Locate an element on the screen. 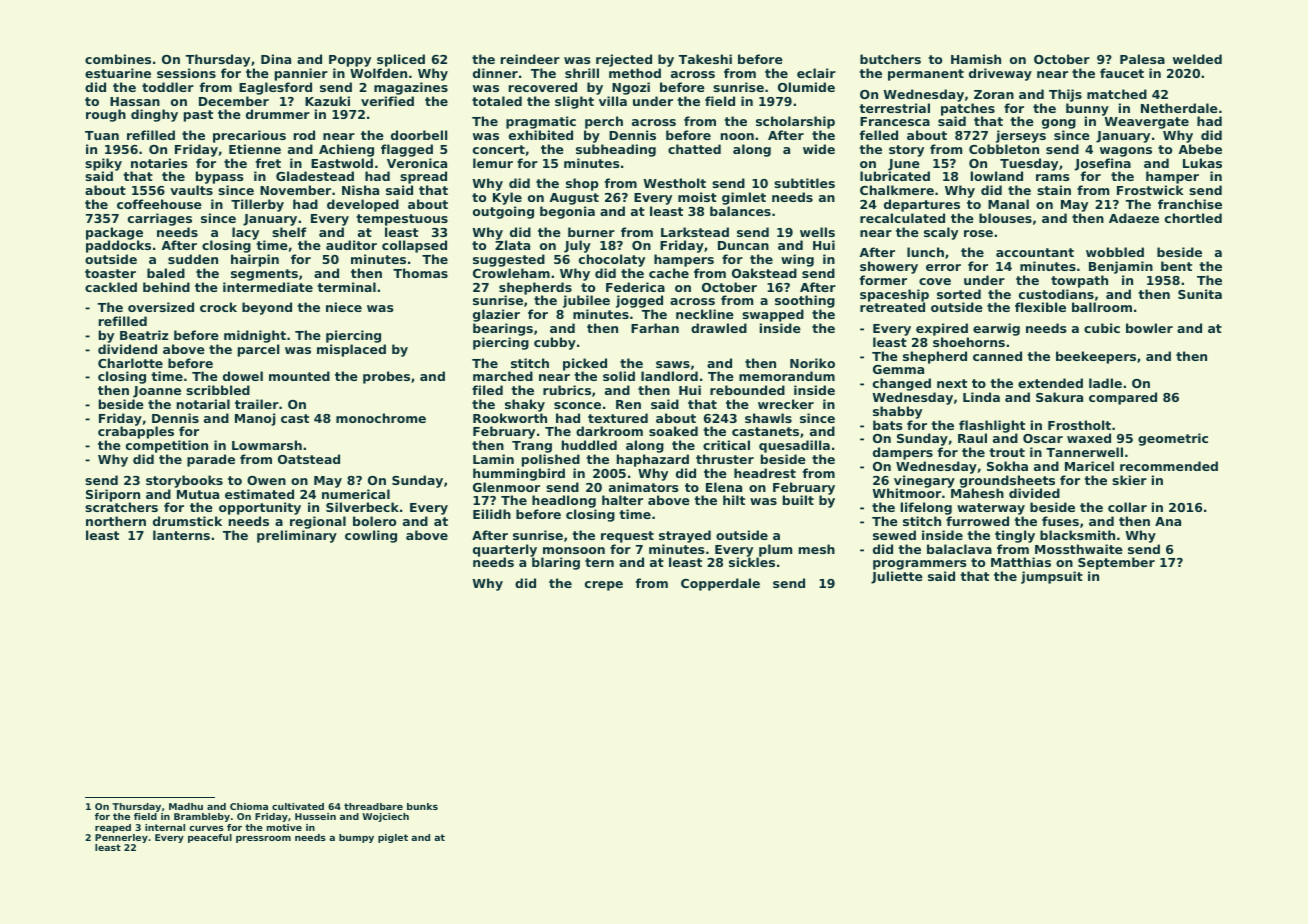  rose is located at coordinates (978, 233).
